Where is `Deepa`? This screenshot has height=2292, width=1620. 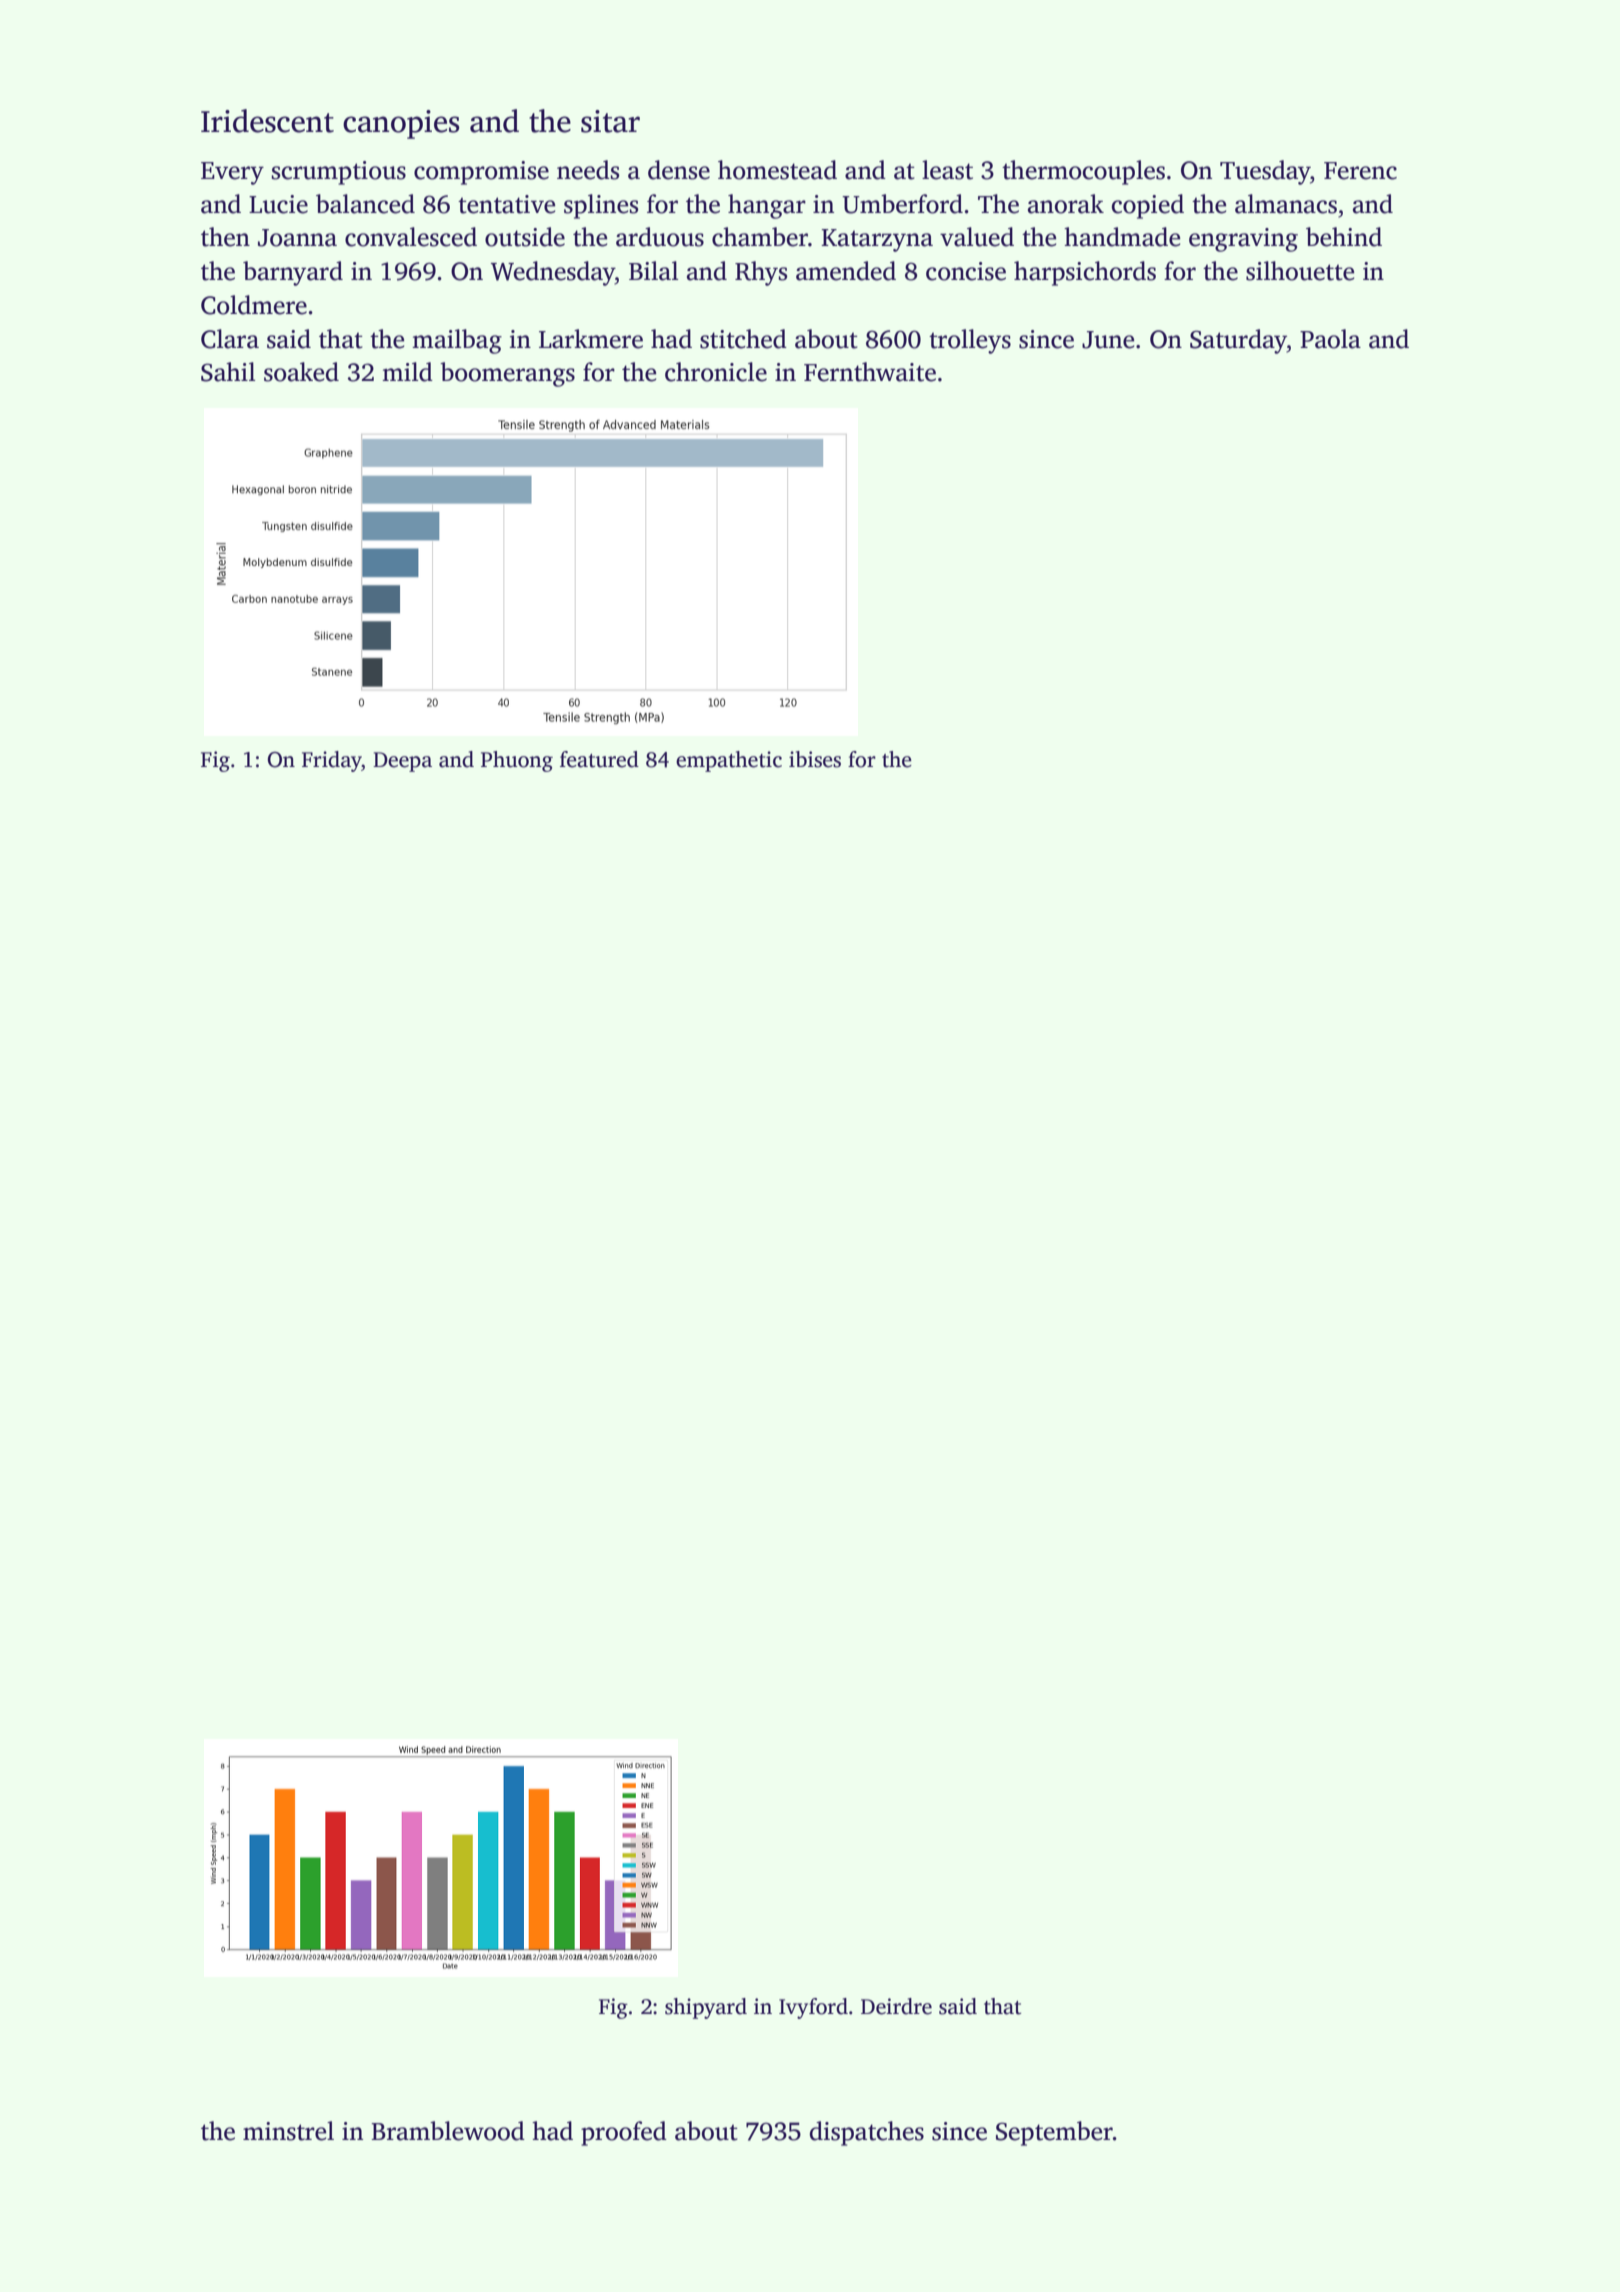 Deepa is located at coordinates (402, 762).
